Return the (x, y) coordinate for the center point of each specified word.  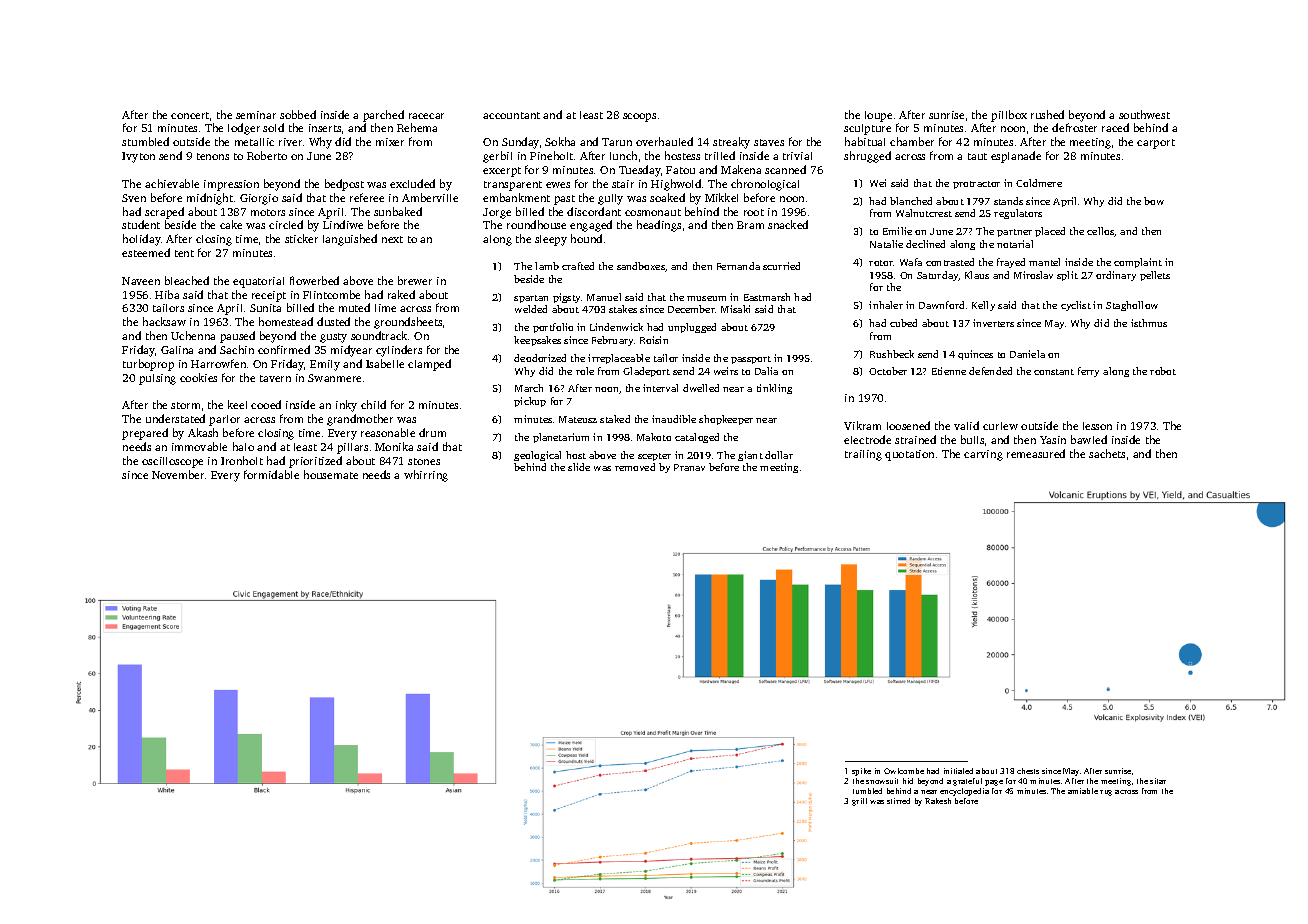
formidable (271, 474)
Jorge (497, 213)
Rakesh (938, 801)
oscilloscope (172, 462)
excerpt (502, 172)
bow (1154, 201)
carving (983, 455)
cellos (1101, 232)
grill (859, 802)
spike (861, 772)
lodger (244, 129)
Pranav (689, 467)
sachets (1107, 453)
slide (579, 467)
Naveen (141, 281)
